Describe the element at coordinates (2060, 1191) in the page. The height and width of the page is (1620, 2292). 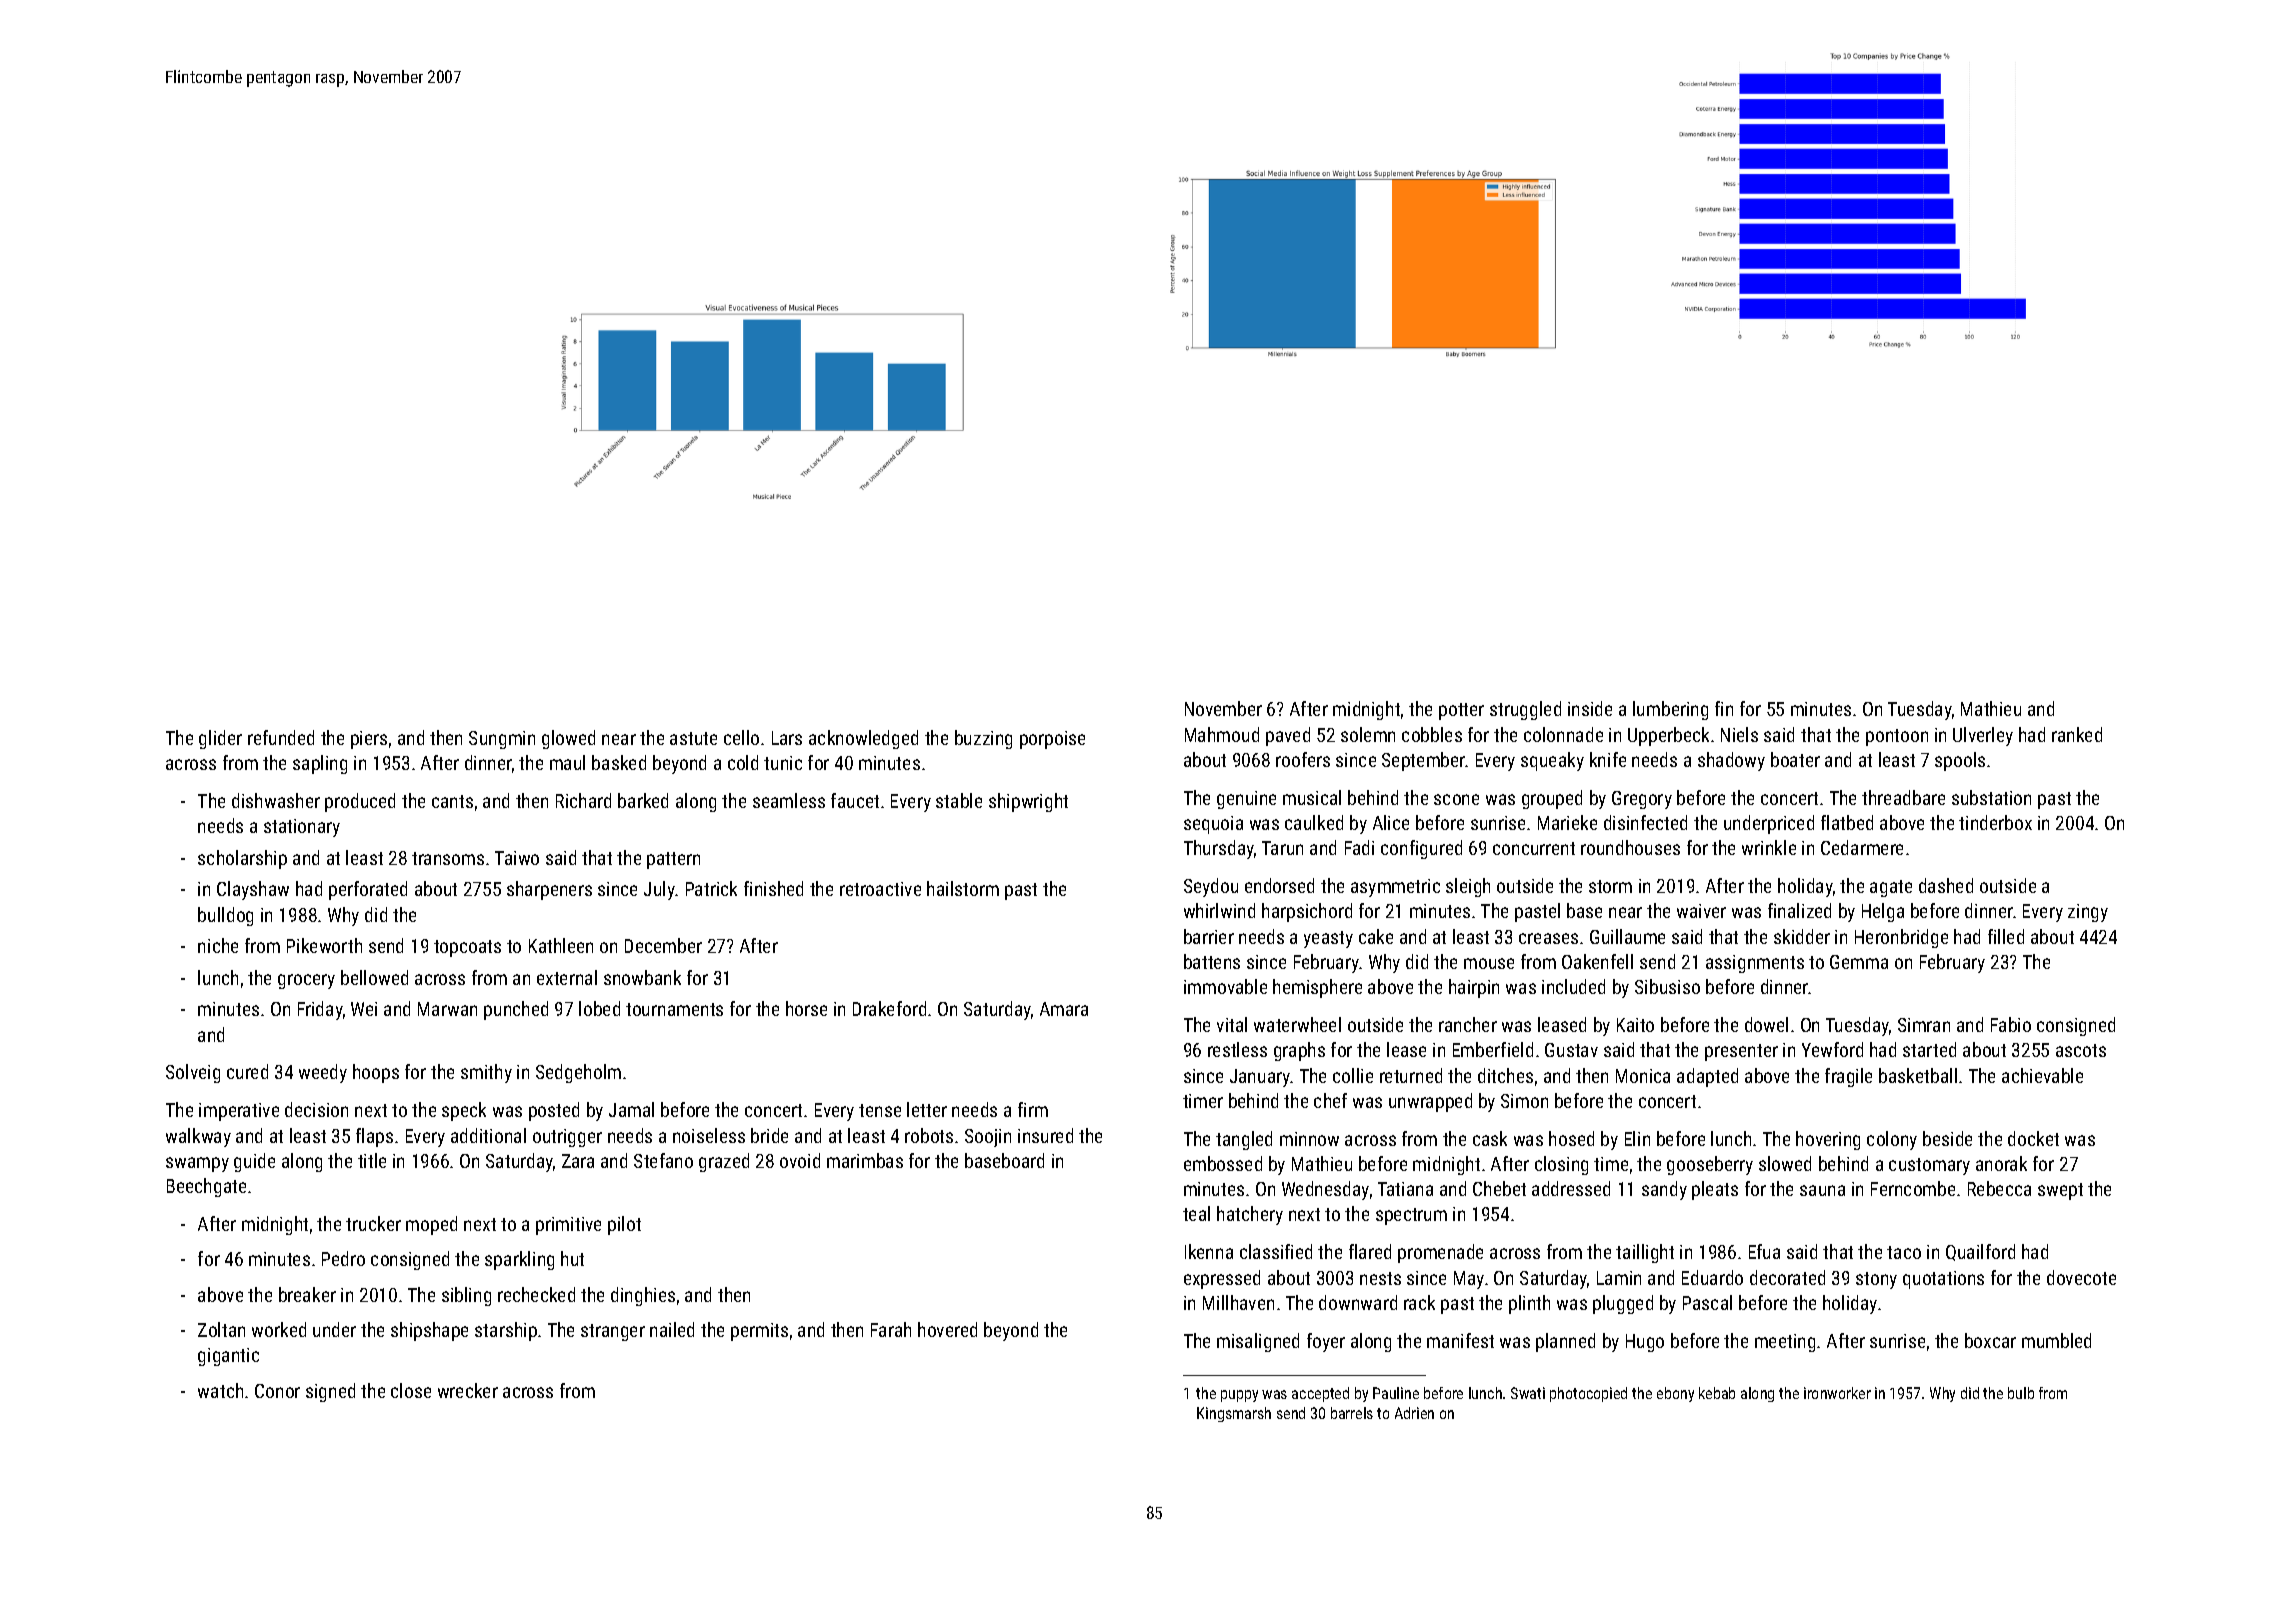
I see `swept` at that location.
